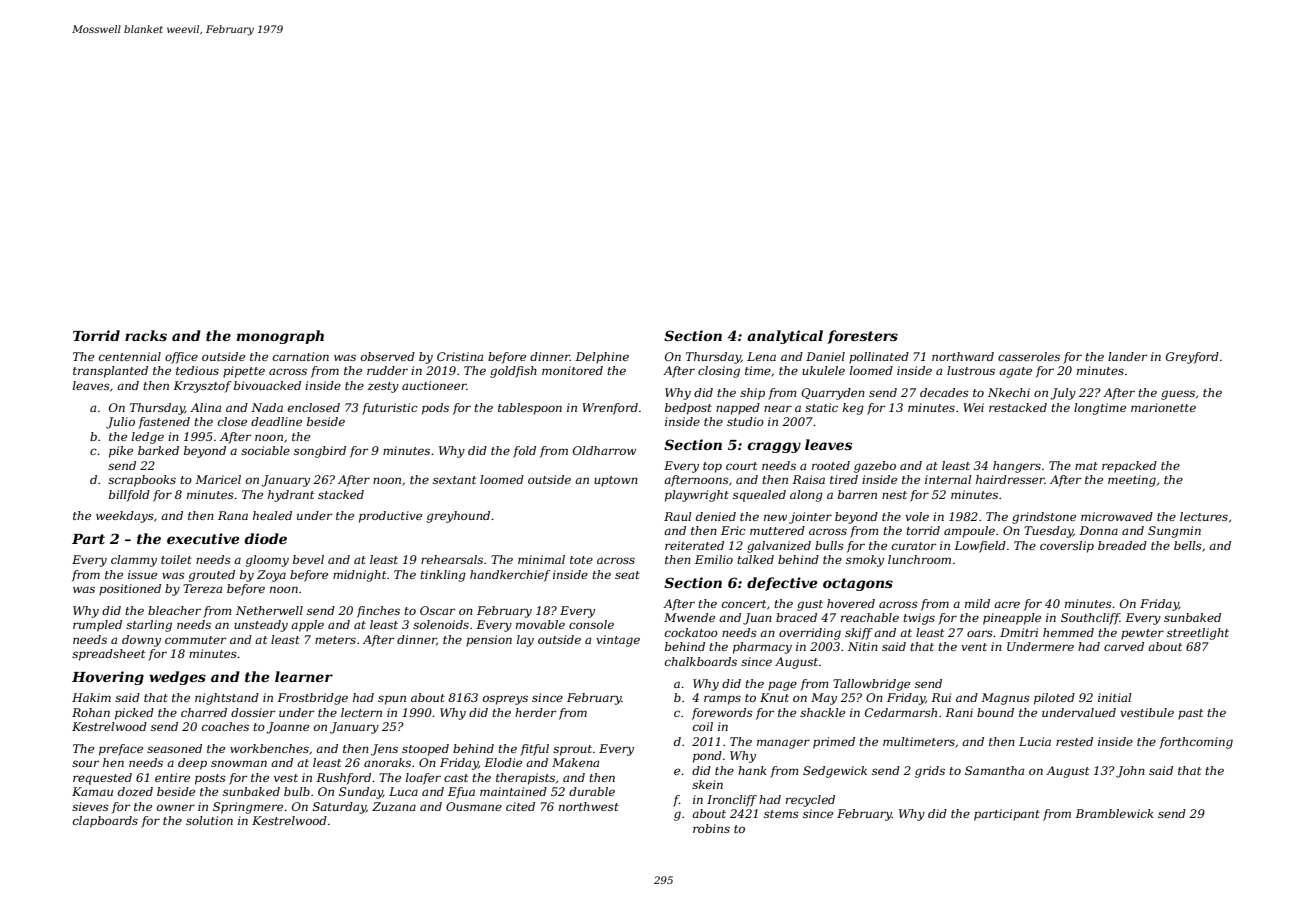 This screenshot has width=1308, height=924. I want to click on skein, so click(707, 784).
